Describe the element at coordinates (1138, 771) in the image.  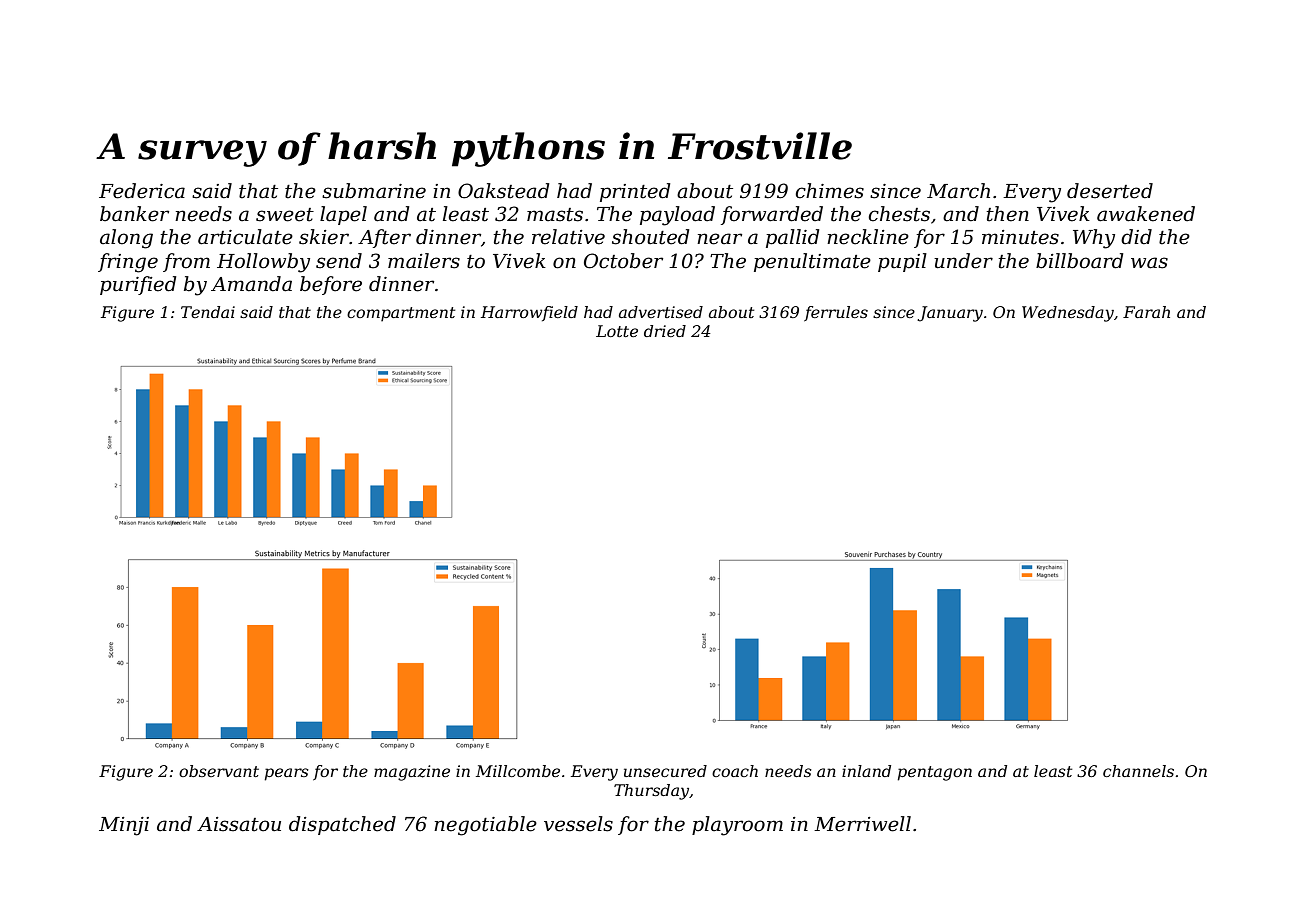
I see `channels` at that location.
